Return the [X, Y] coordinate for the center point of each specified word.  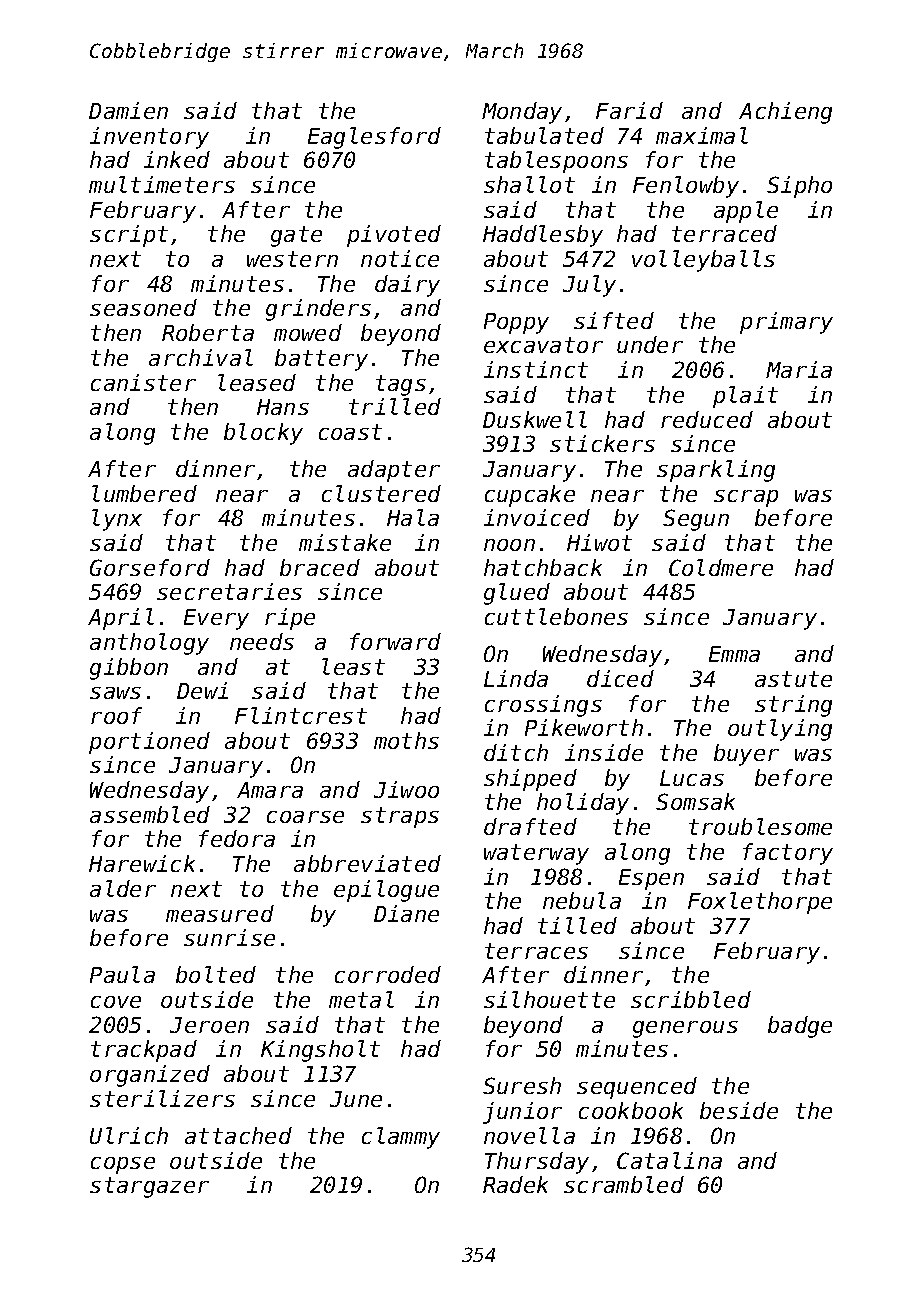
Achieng [785, 113]
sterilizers [162, 1098]
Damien [128, 110]
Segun [696, 520]
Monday [522, 113]
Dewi [202, 690]
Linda [516, 678]
